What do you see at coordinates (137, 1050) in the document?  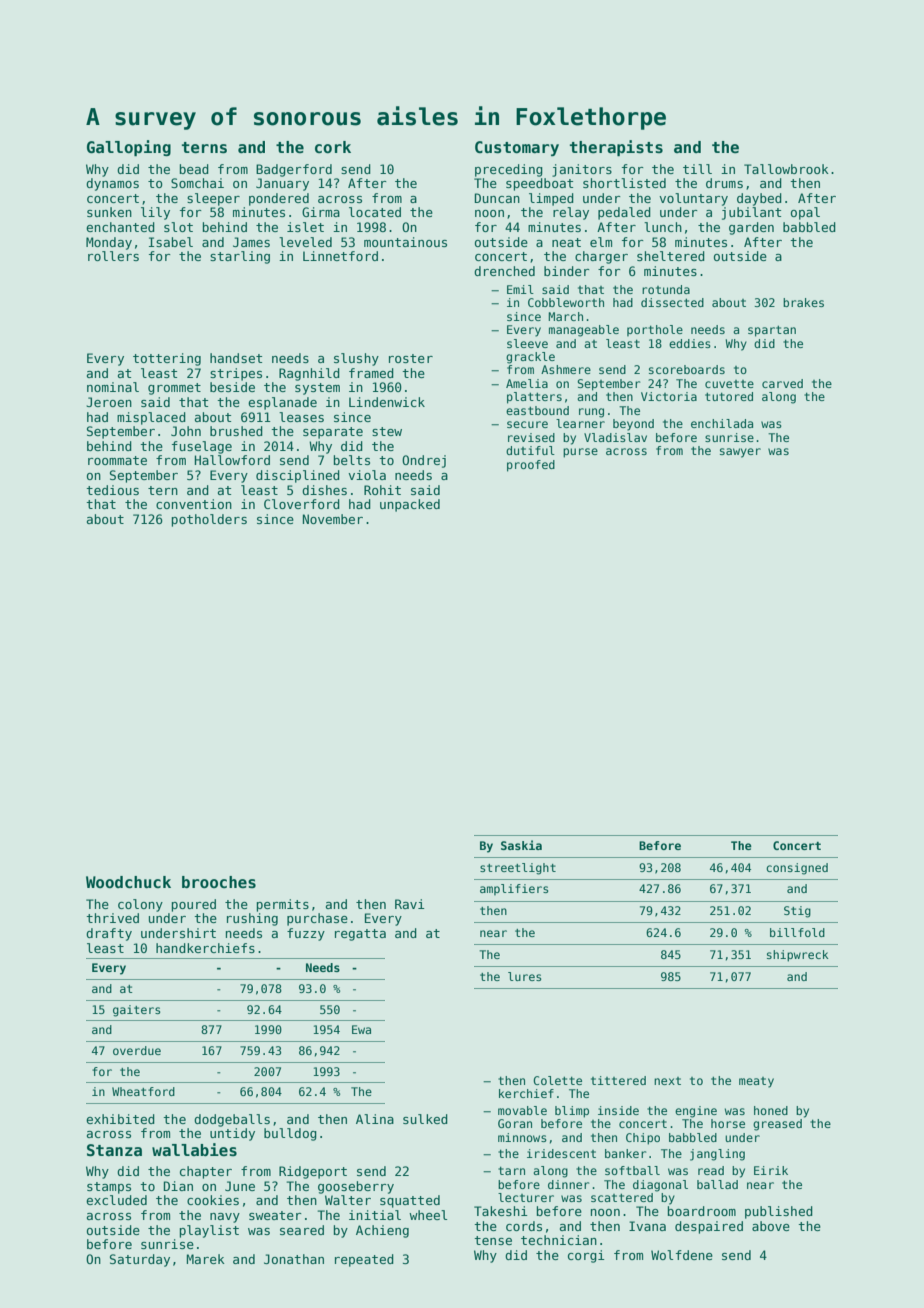 I see `overdue` at bounding box center [137, 1050].
